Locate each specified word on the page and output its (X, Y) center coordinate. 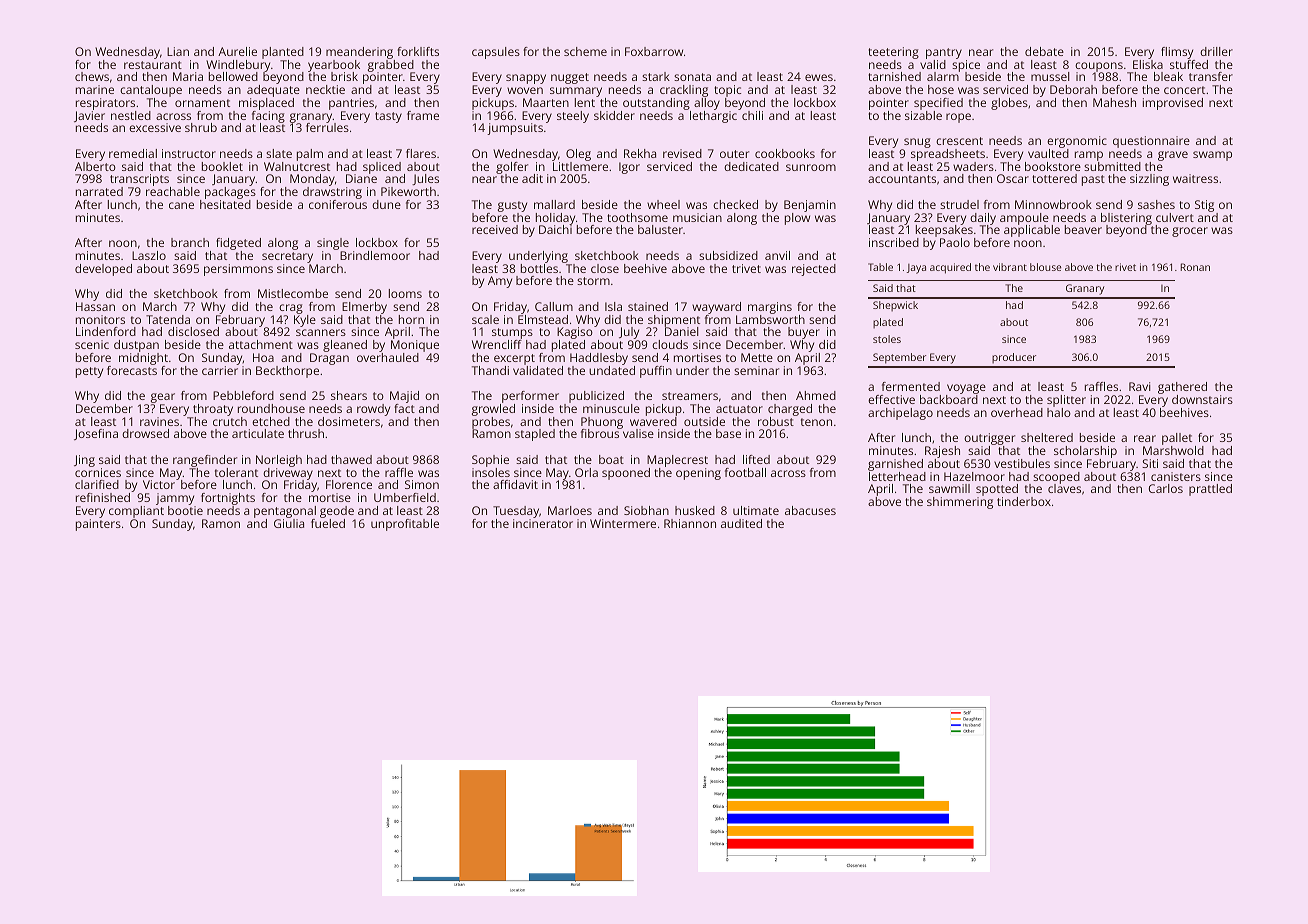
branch (190, 242)
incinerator (543, 523)
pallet (1177, 439)
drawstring (332, 193)
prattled (1210, 490)
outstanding (656, 104)
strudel (959, 204)
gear (163, 398)
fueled (328, 523)
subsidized (728, 255)
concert (1184, 90)
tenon (816, 422)
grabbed (391, 66)
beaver (1083, 229)
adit (532, 178)
